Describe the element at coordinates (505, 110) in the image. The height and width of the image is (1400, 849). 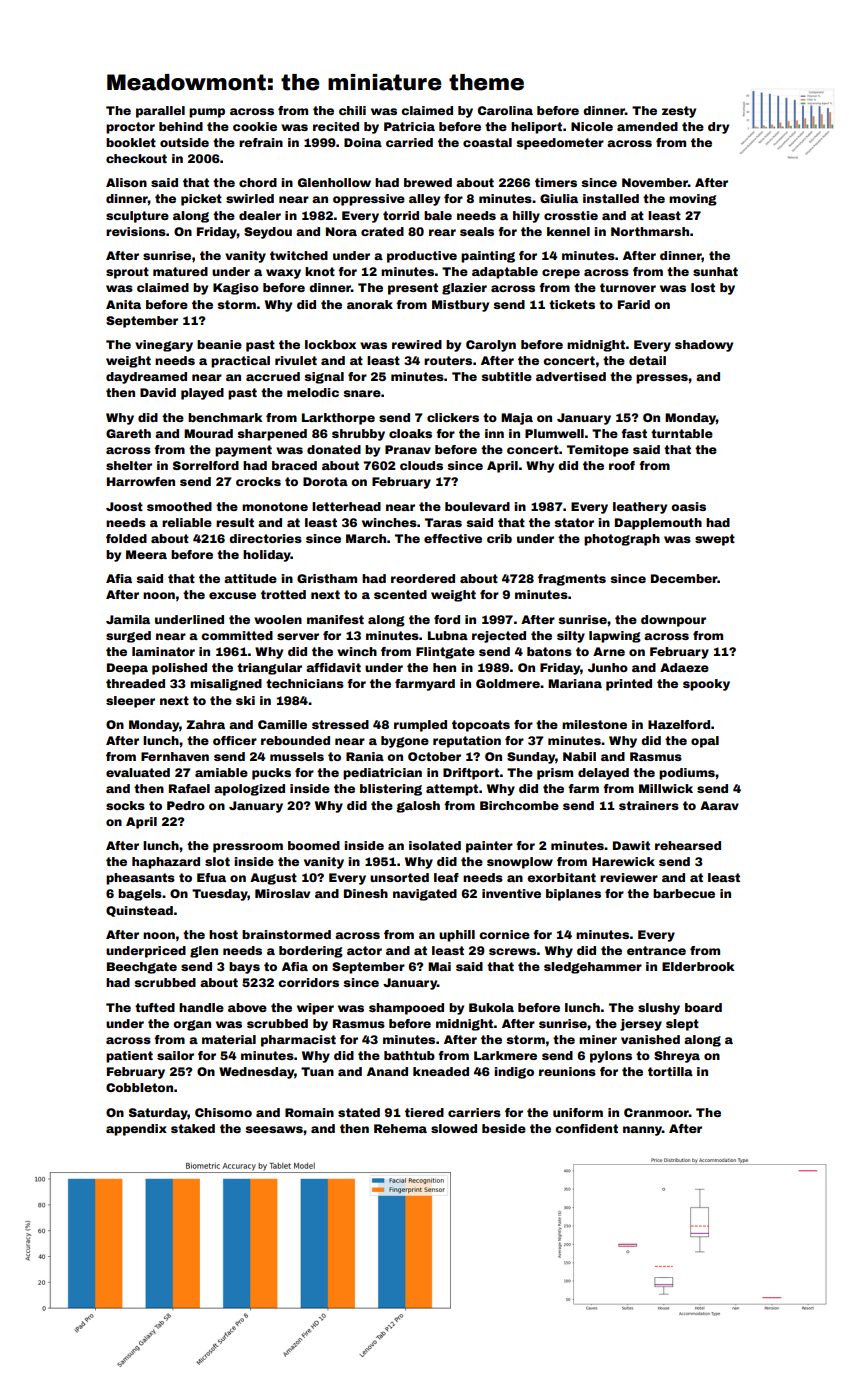
I see `Carolina` at that location.
